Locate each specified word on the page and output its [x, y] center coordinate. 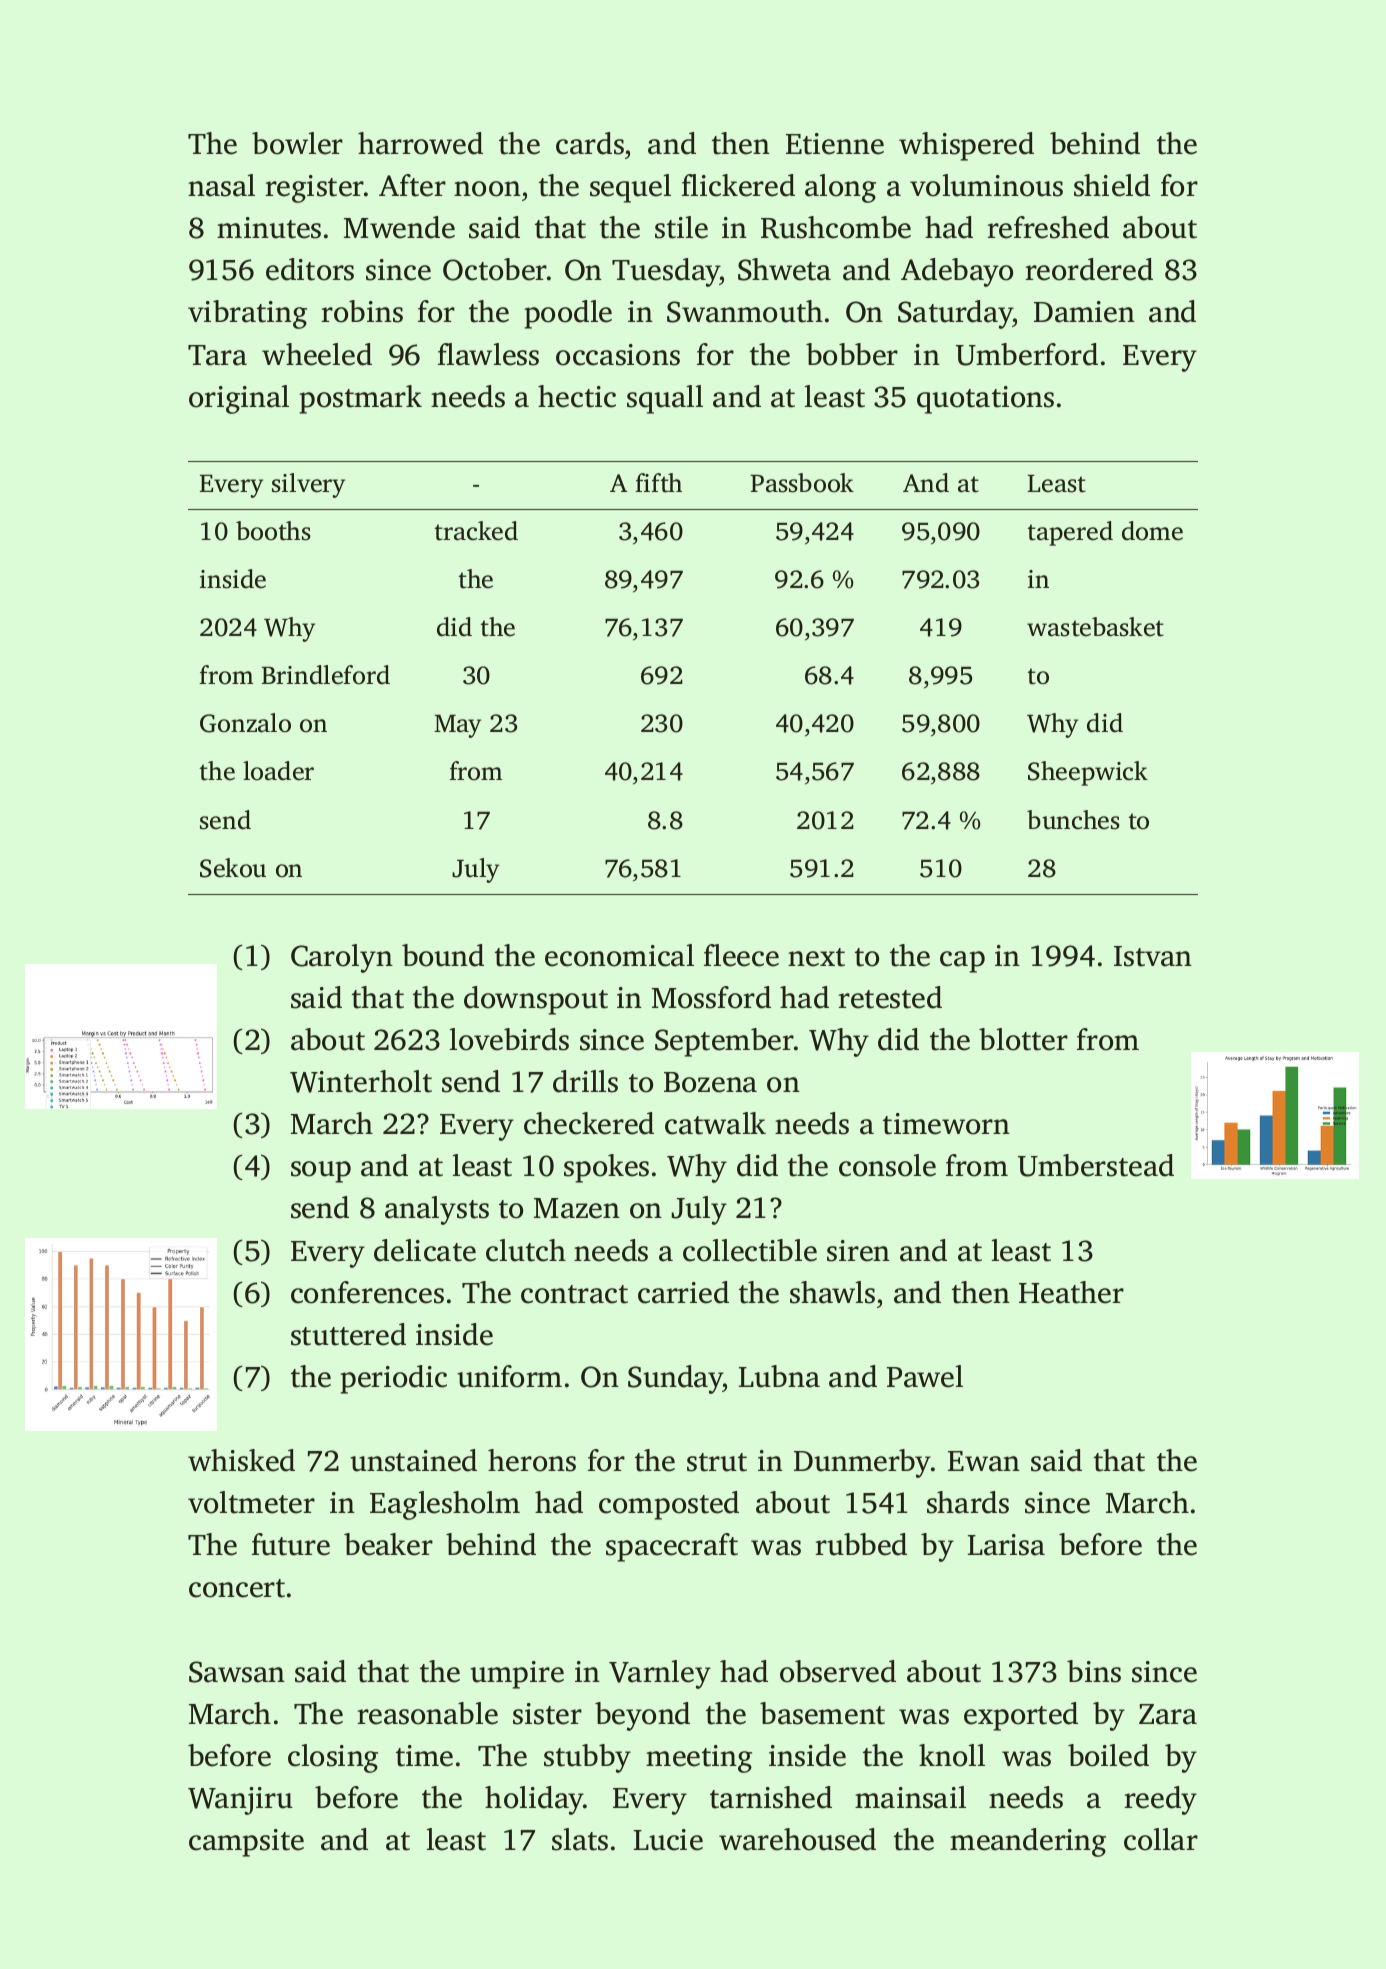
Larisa [1006, 1545]
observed [838, 1671]
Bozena [710, 1082]
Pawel [924, 1376]
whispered [966, 146]
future [291, 1544]
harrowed [420, 143]
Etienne [835, 144]
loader [278, 771]
